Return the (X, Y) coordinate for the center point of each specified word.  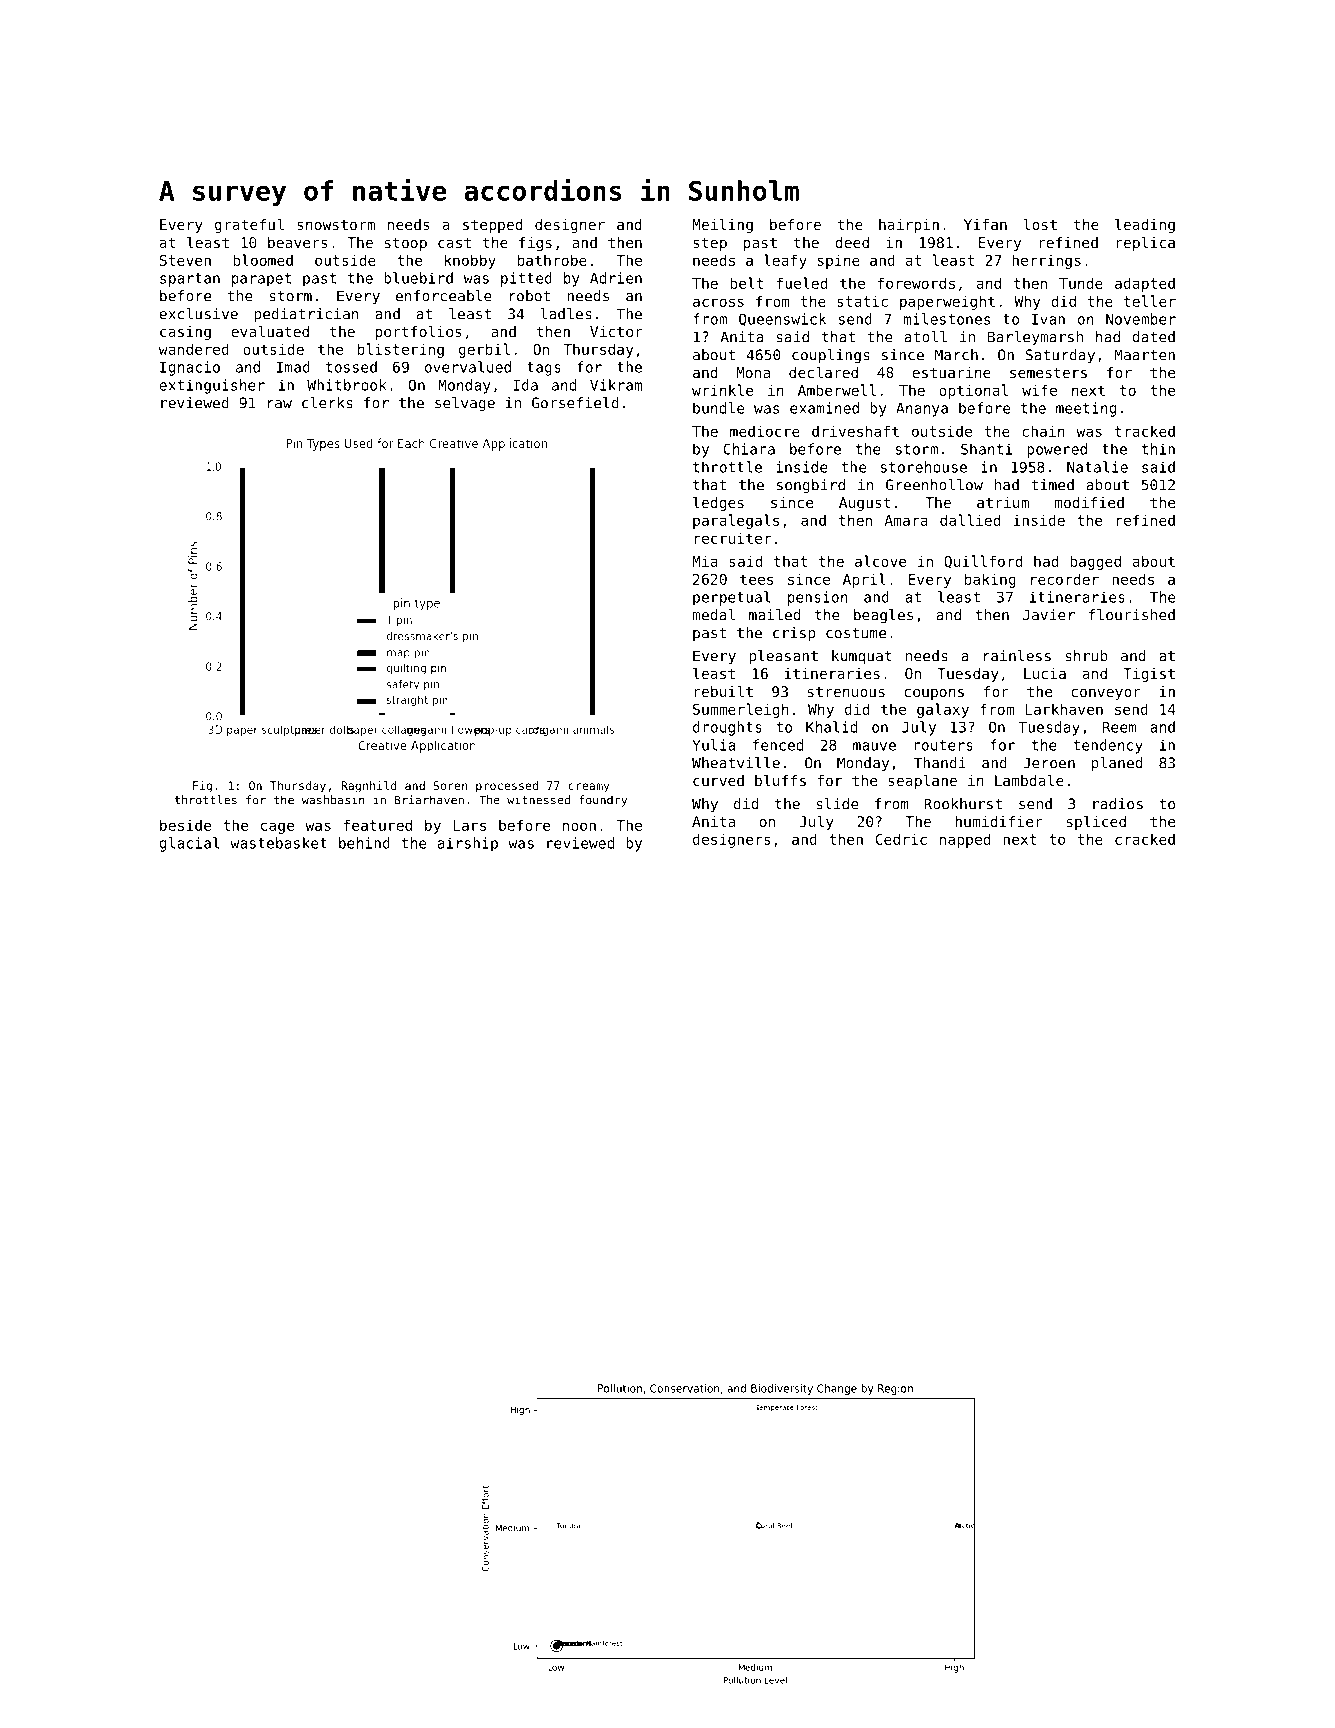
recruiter (733, 538)
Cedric (901, 839)
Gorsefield (575, 403)
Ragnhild (369, 787)
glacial (189, 844)
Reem (1120, 727)
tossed (351, 367)
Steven (185, 260)
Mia (705, 561)
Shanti (986, 449)
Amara (906, 520)
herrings (1046, 261)
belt (747, 283)
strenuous (846, 692)
